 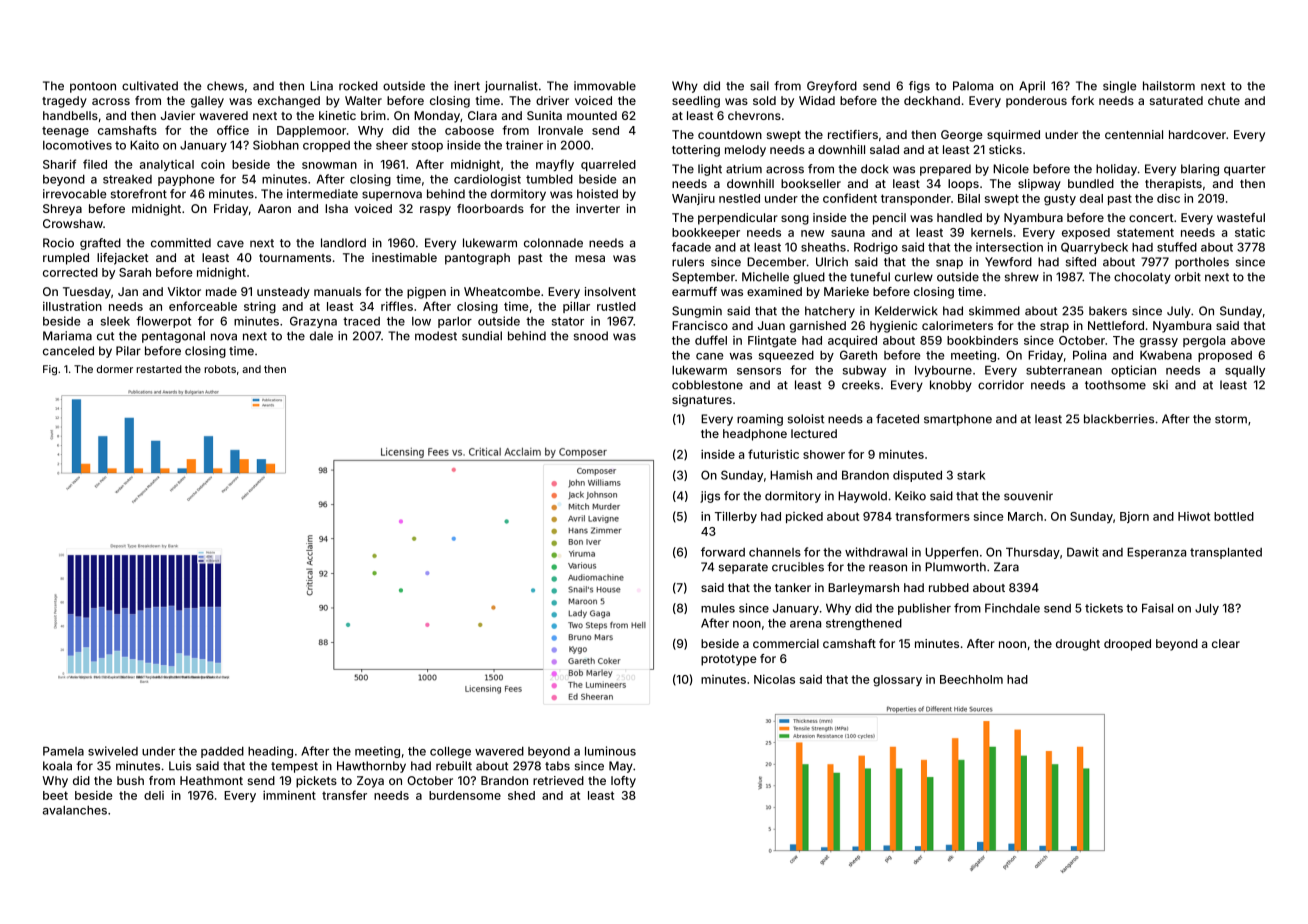 I want to click on nestled, so click(x=739, y=198).
